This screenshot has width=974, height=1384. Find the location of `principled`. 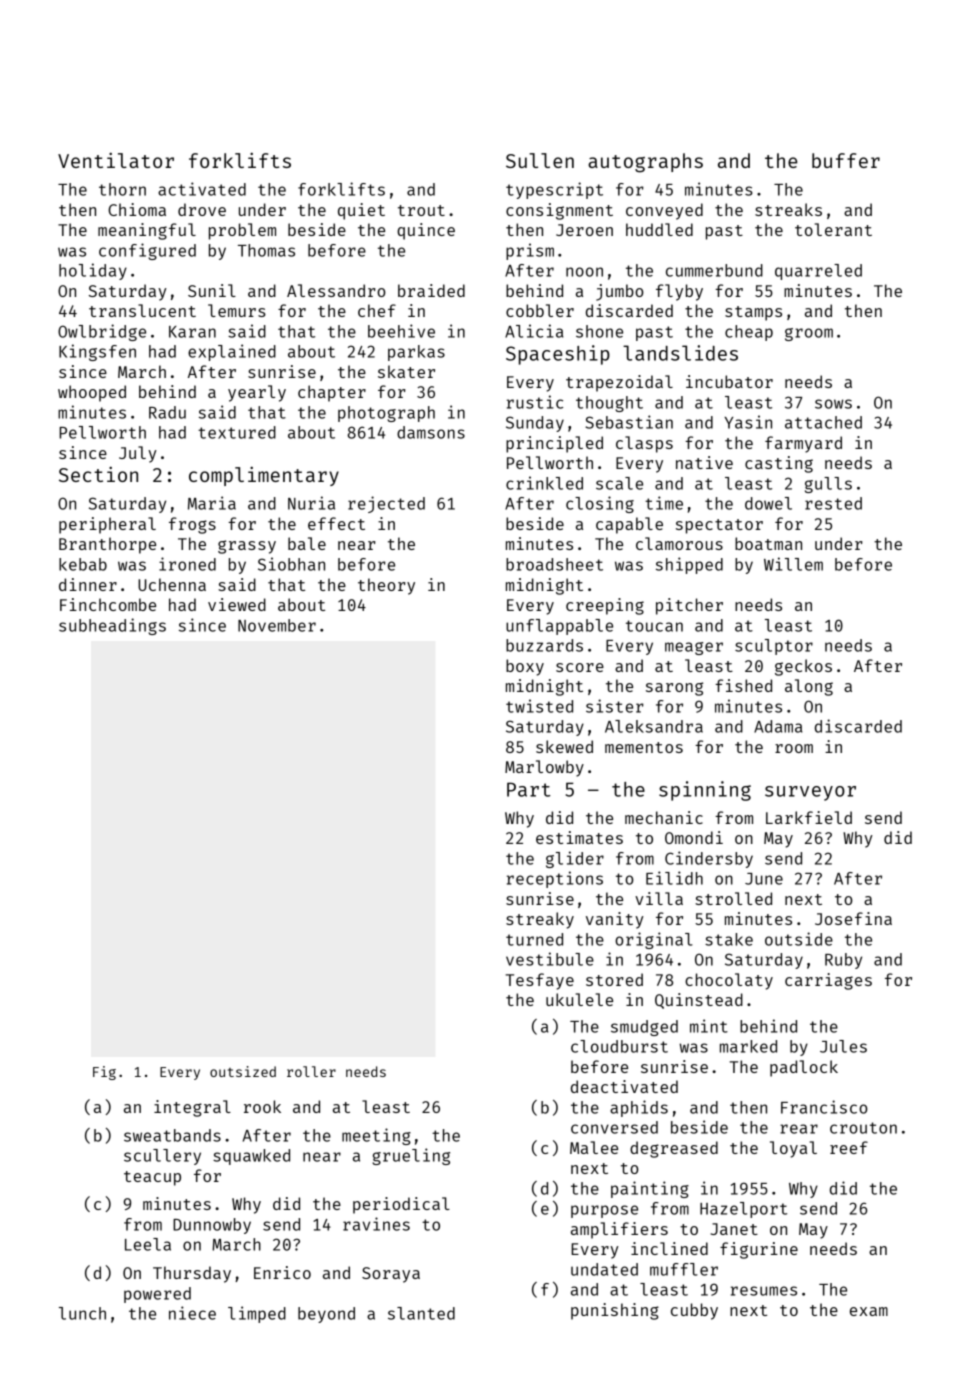

principled is located at coordinates (554, 444).
